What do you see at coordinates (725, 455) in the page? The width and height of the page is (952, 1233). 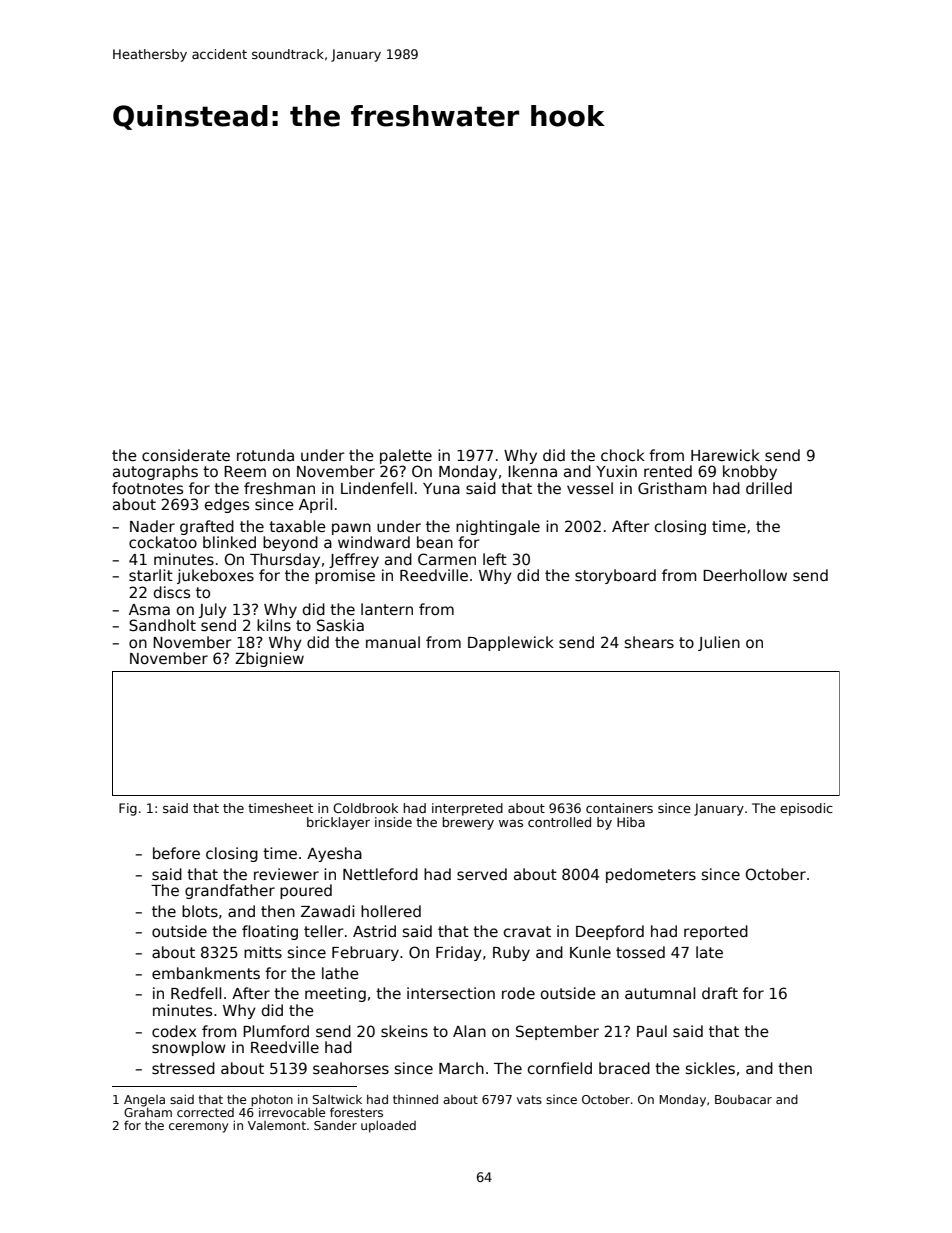 I see `Harewick` at bounding box center [725, 455].
